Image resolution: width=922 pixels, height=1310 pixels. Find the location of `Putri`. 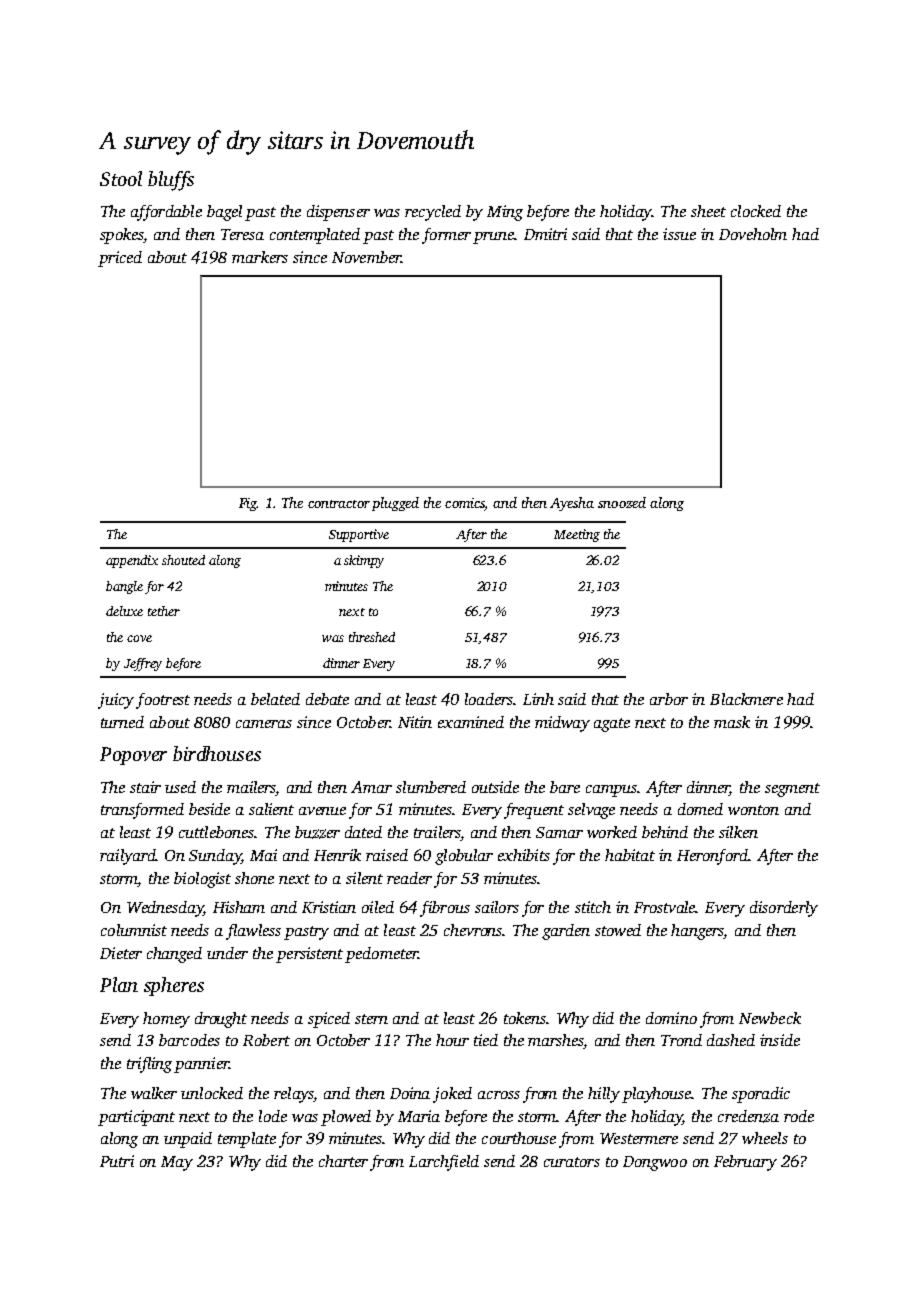

Putri is located at coordinates (117, 1161).
